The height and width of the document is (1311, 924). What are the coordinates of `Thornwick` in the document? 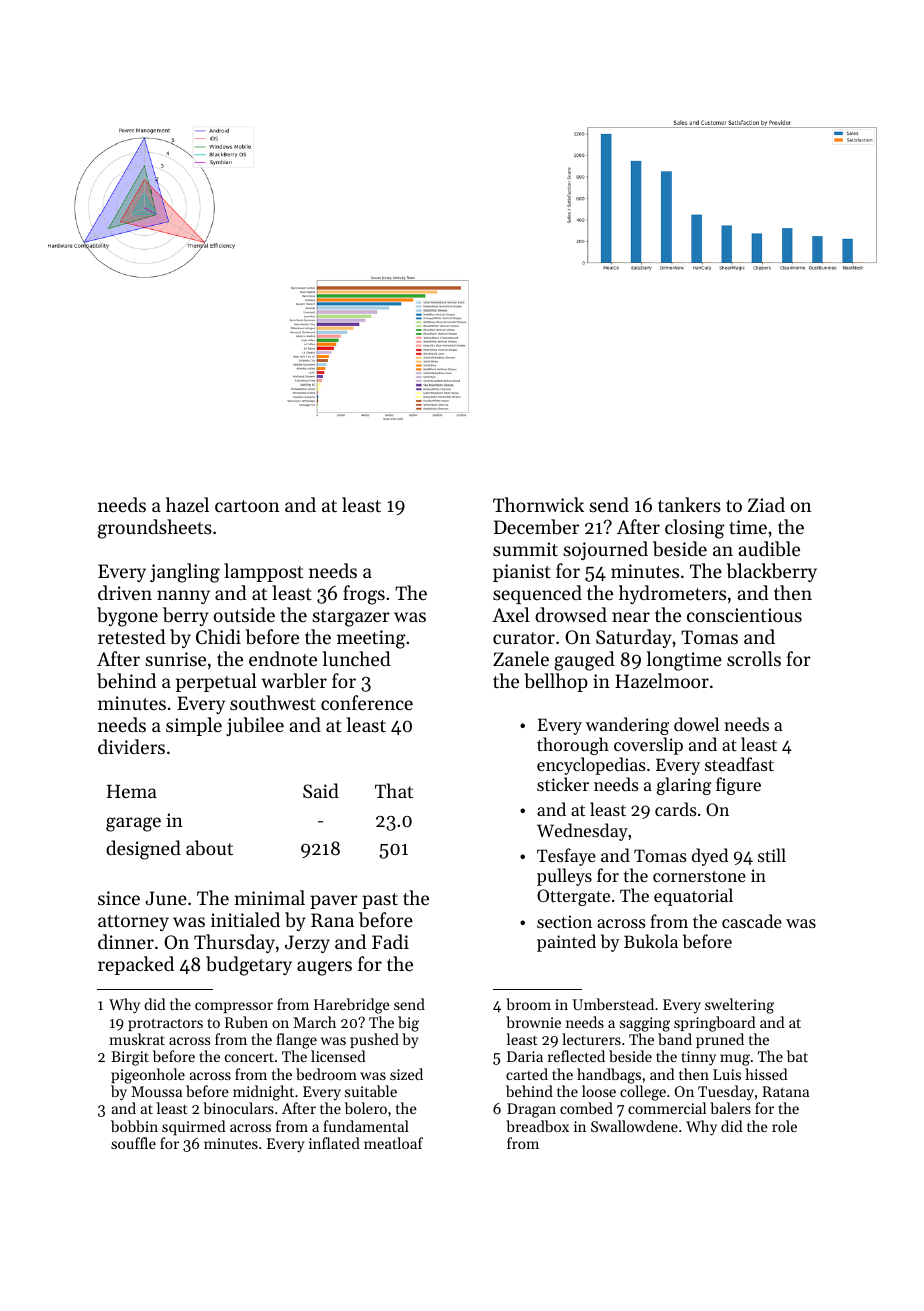 It's located at (538, 504).
